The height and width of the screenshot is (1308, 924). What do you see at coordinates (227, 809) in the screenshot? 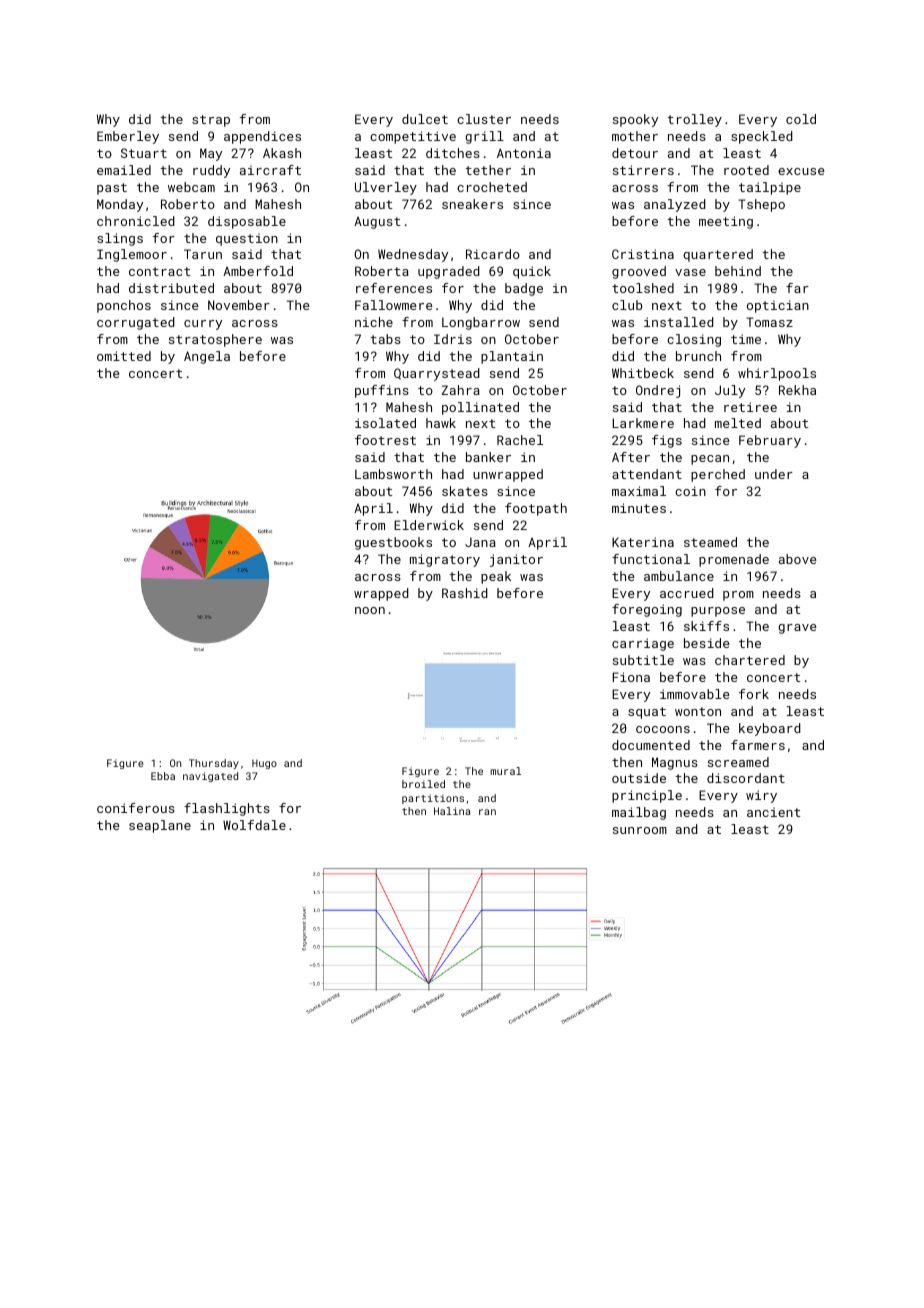
I see `flashlights` at bounding box center [227, 809].
